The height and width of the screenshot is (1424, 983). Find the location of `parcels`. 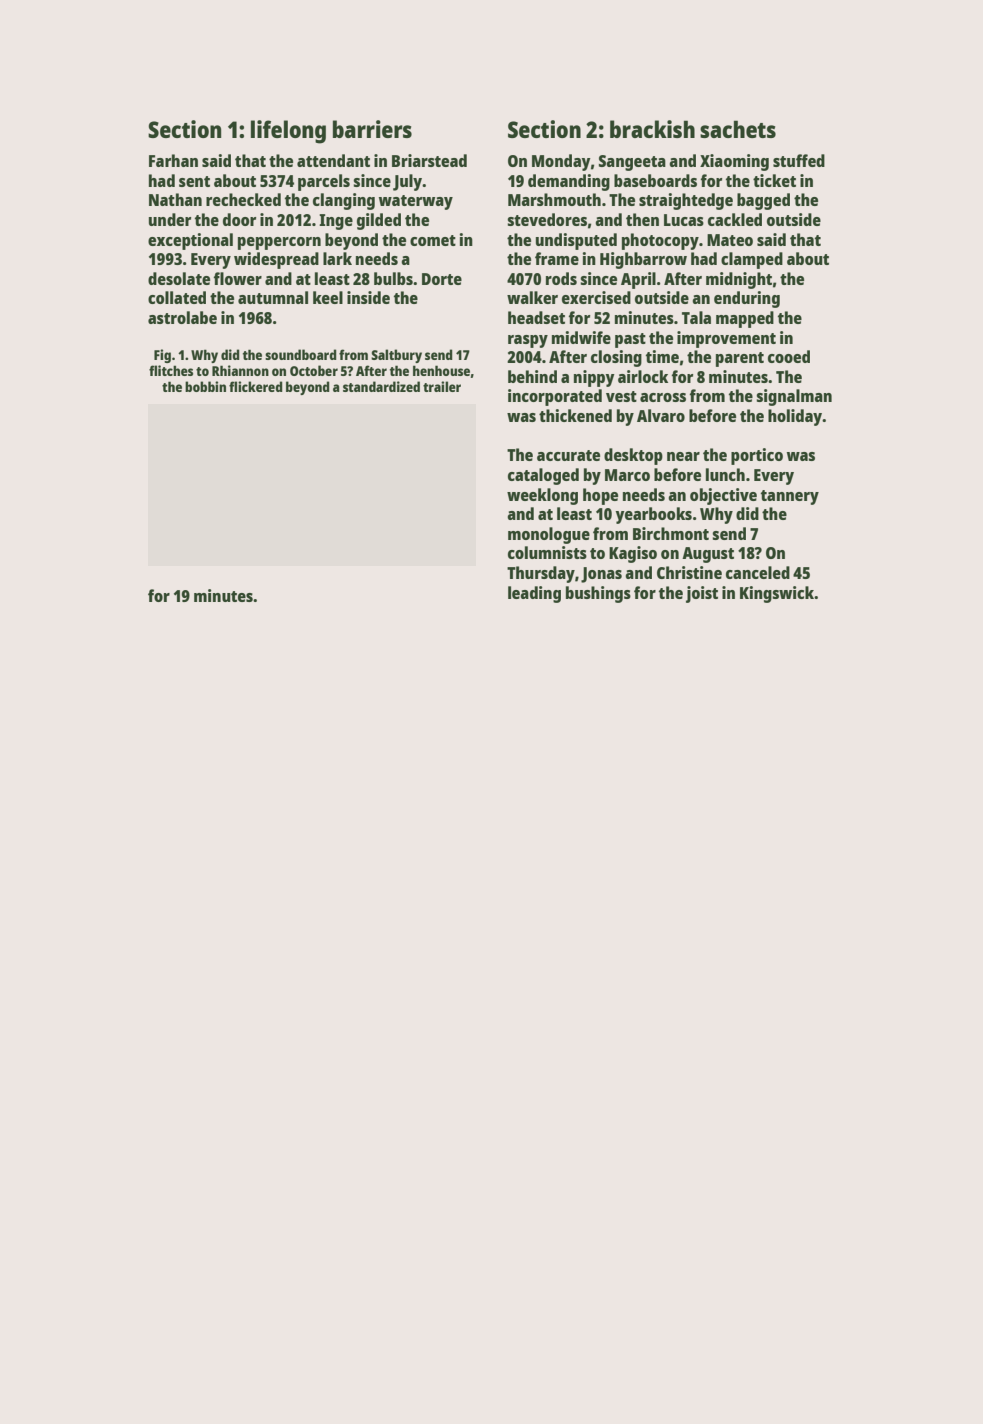

parcels is located at coordinates (324, 182).
